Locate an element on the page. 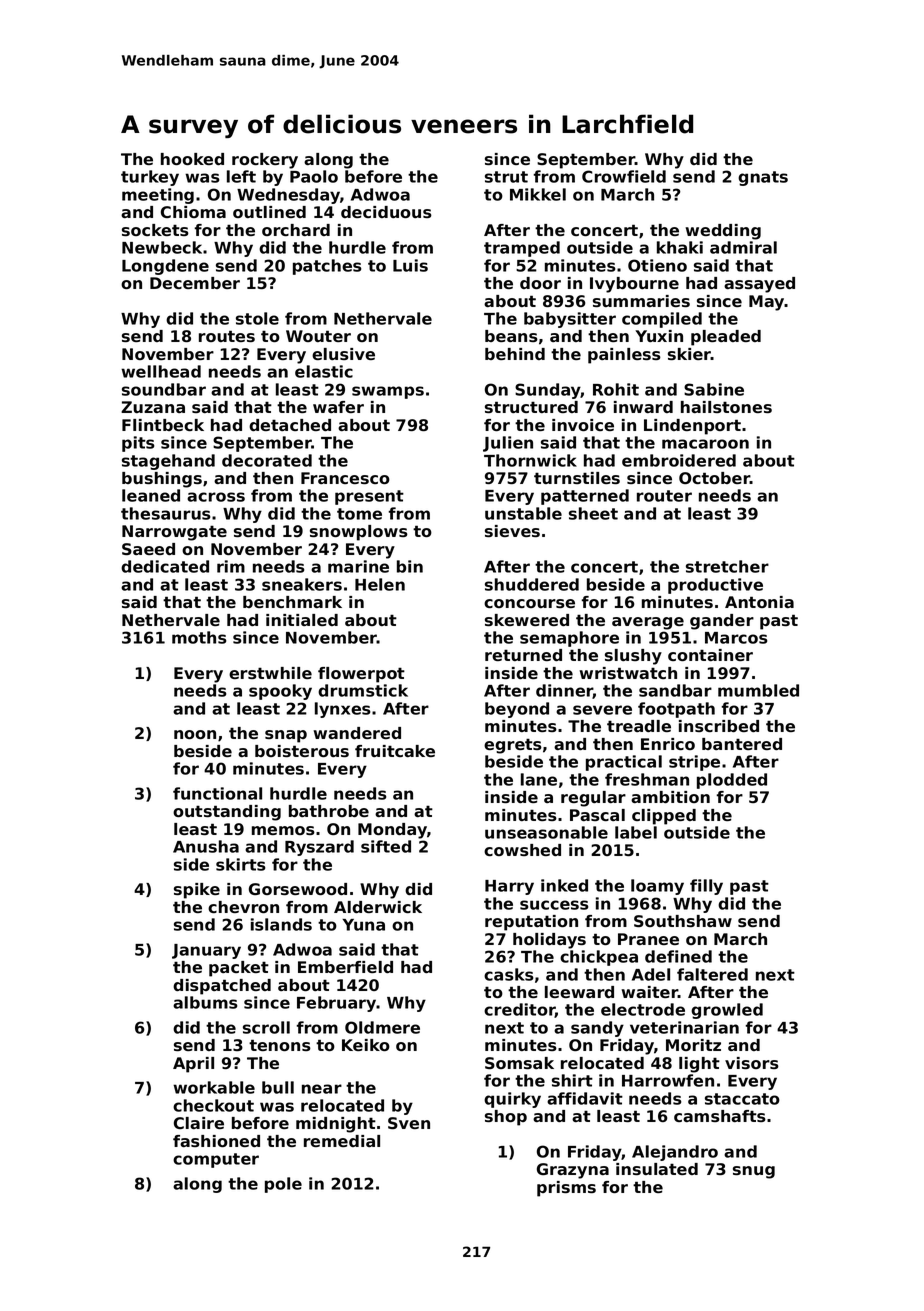 The height and width of the image is (1311, 924). stole is located at coordinates (257, 318).
